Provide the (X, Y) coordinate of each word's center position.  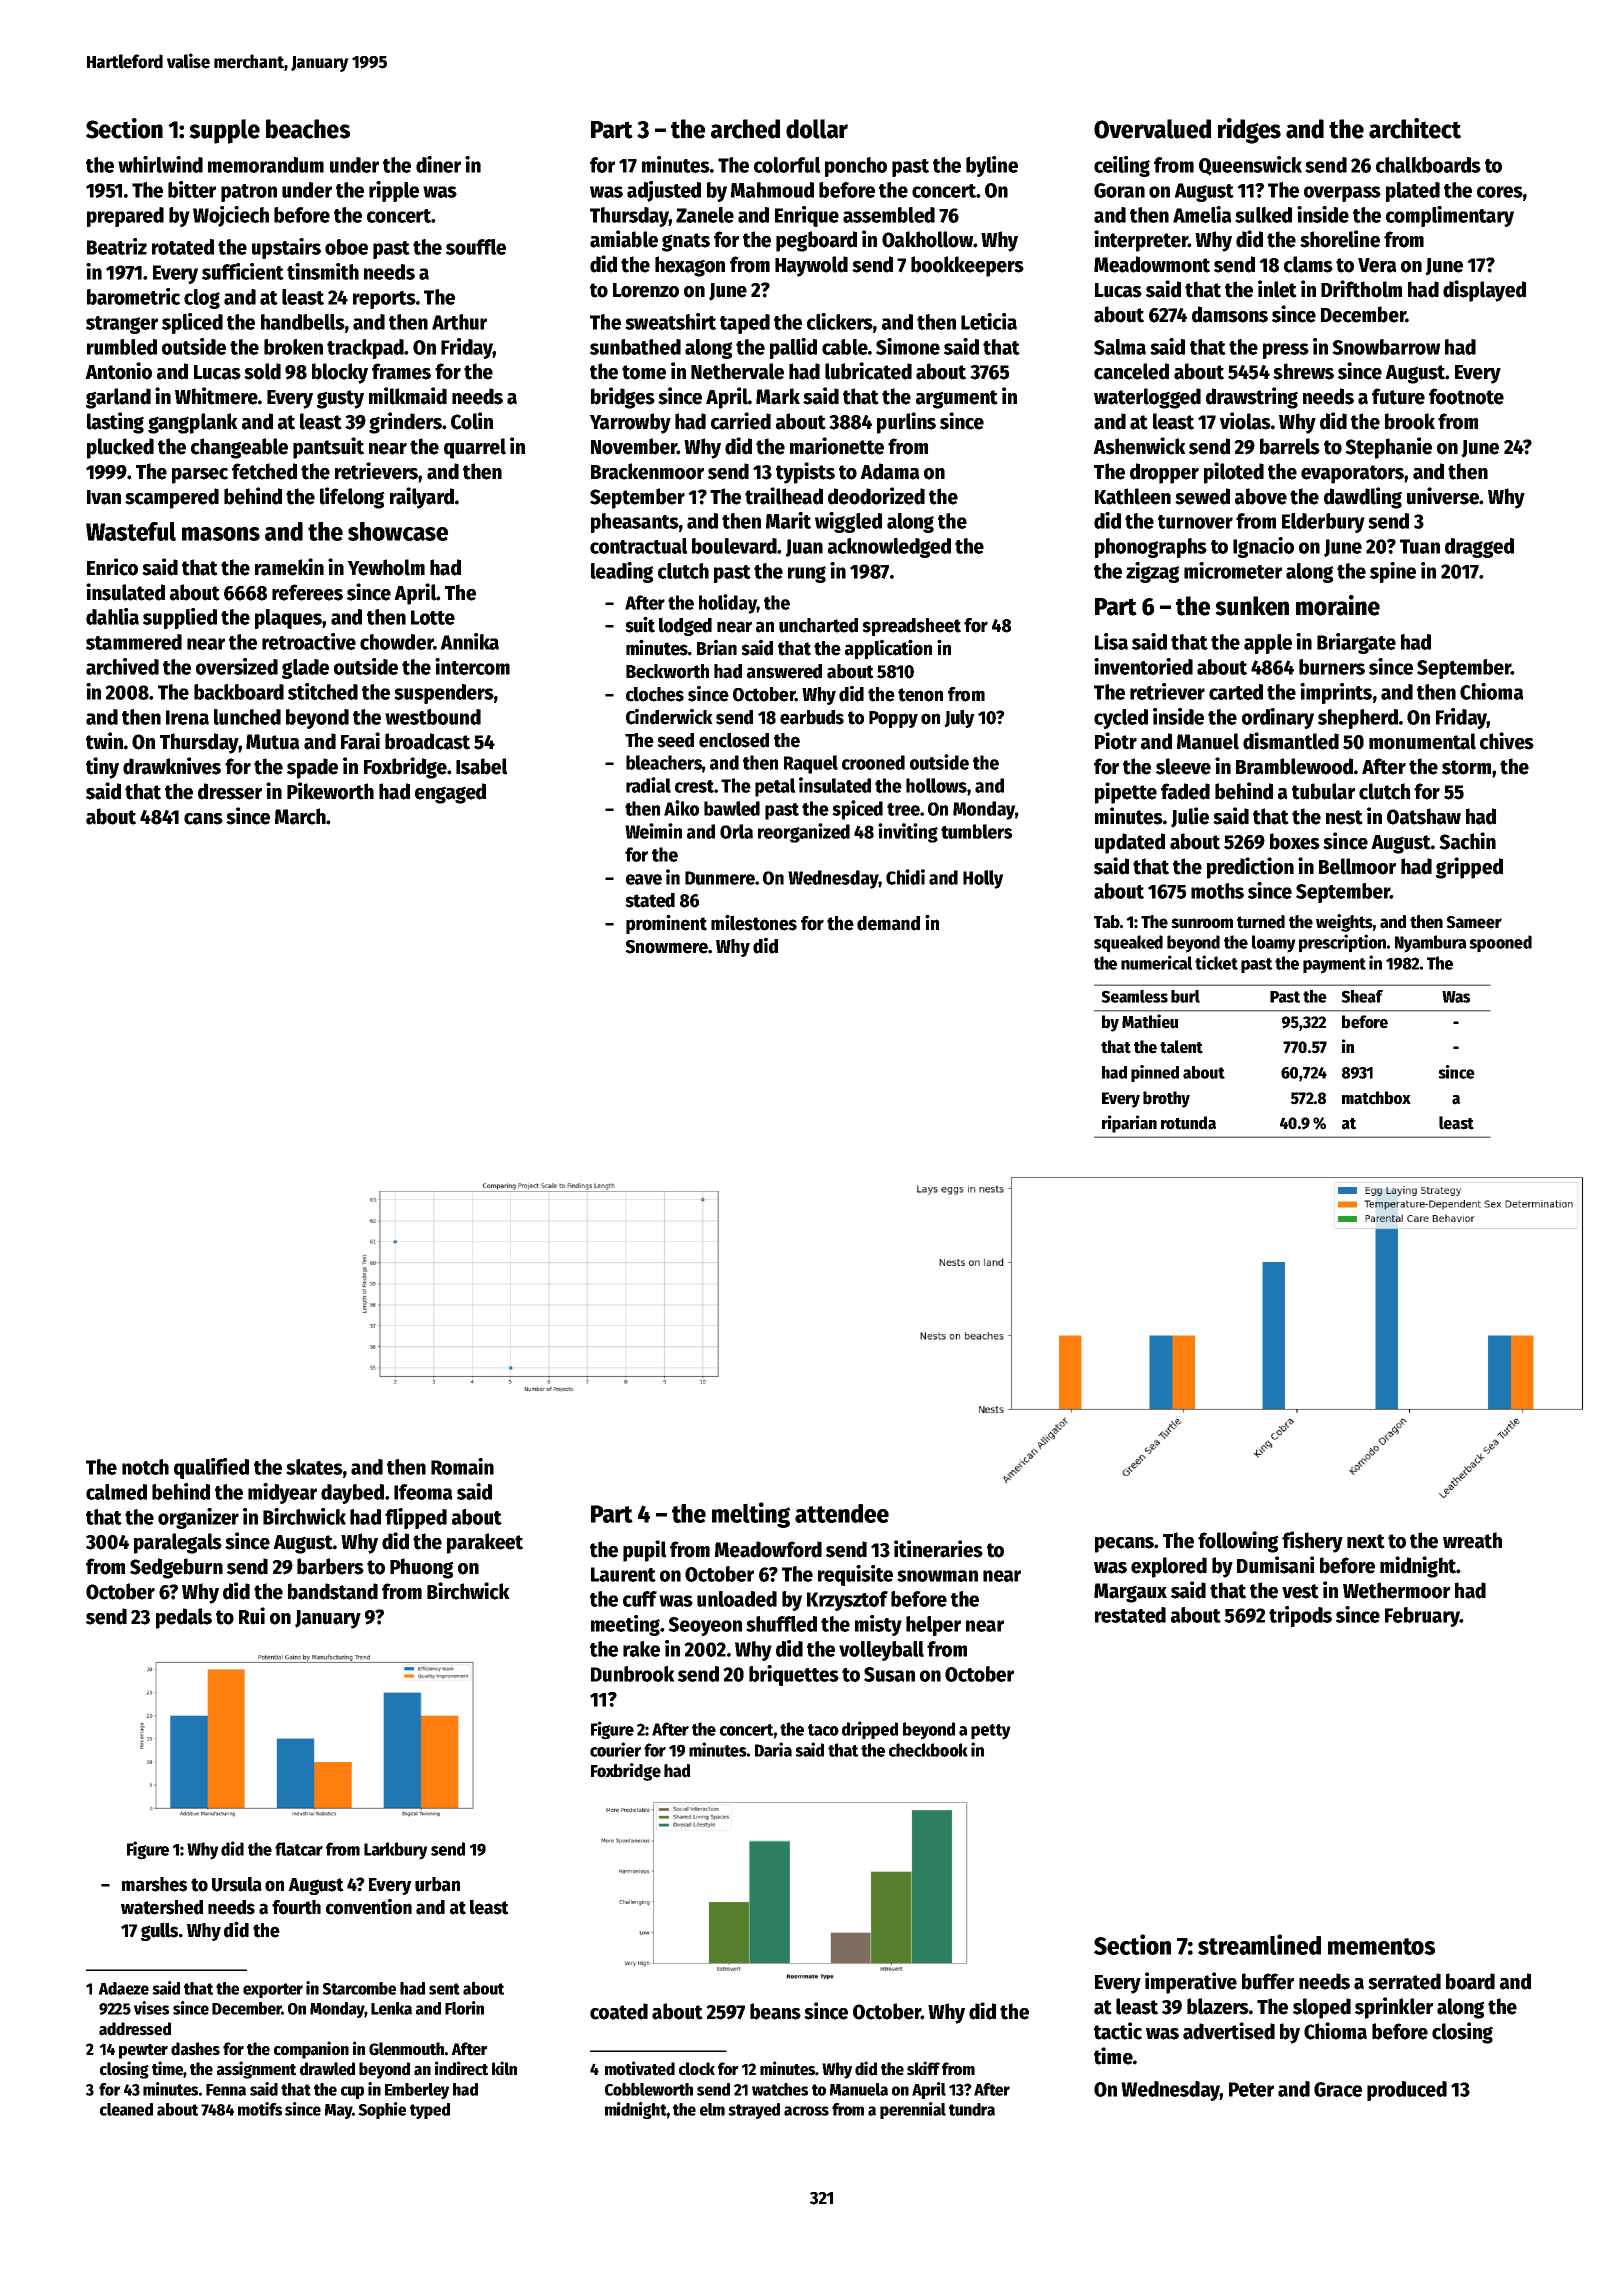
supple (224, 131)
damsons (1230, 314)
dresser (230, 791)
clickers (840, 321)
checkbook (928, 1750)
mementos (1381, 1946)
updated (1130, 843)
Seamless (1134, 996)
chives (1507, 741)
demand (888, 923)
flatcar (299, 1849)
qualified (211, 1468)
